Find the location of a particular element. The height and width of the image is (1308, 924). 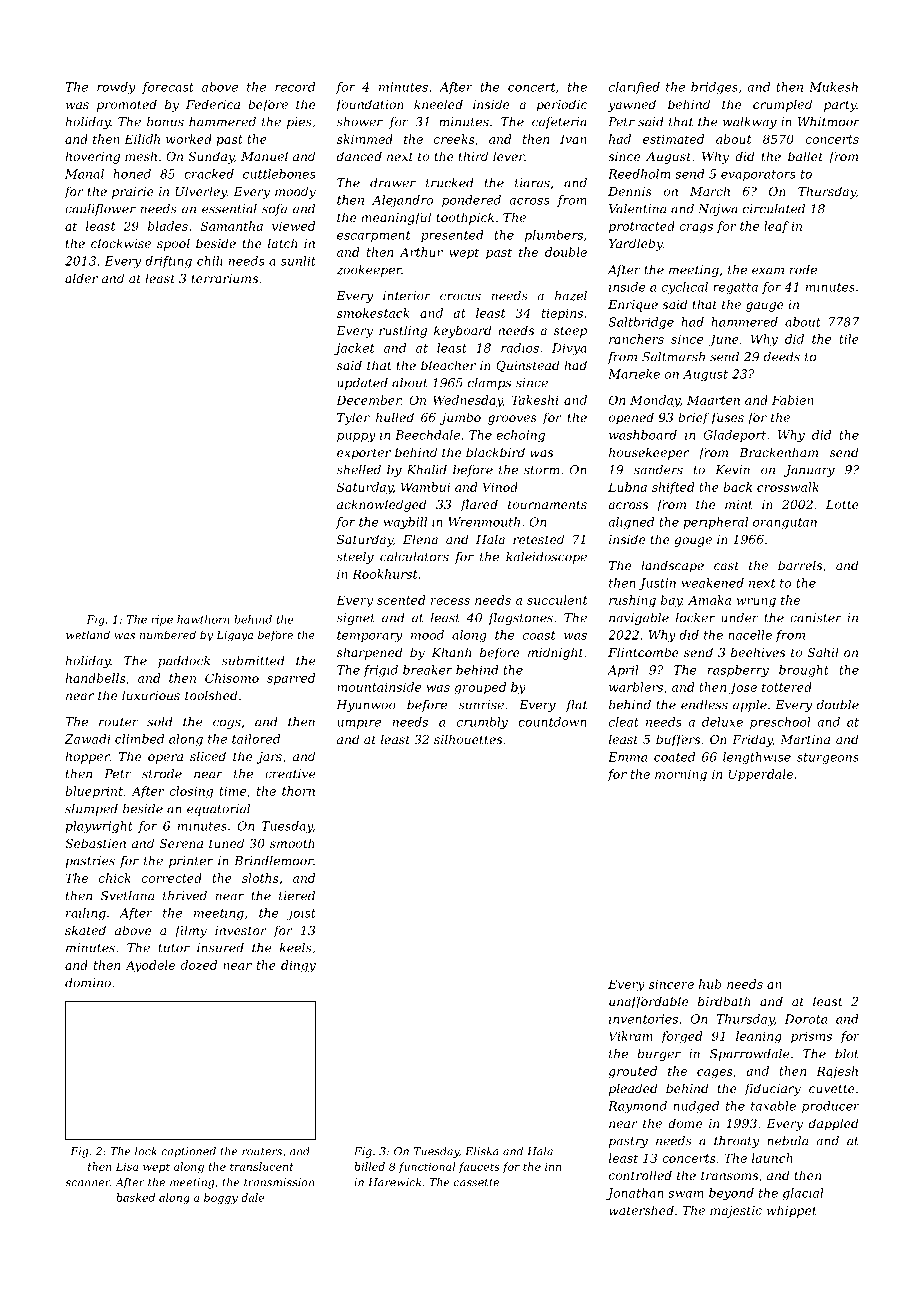

morning is located at coordinates (681, 776).
